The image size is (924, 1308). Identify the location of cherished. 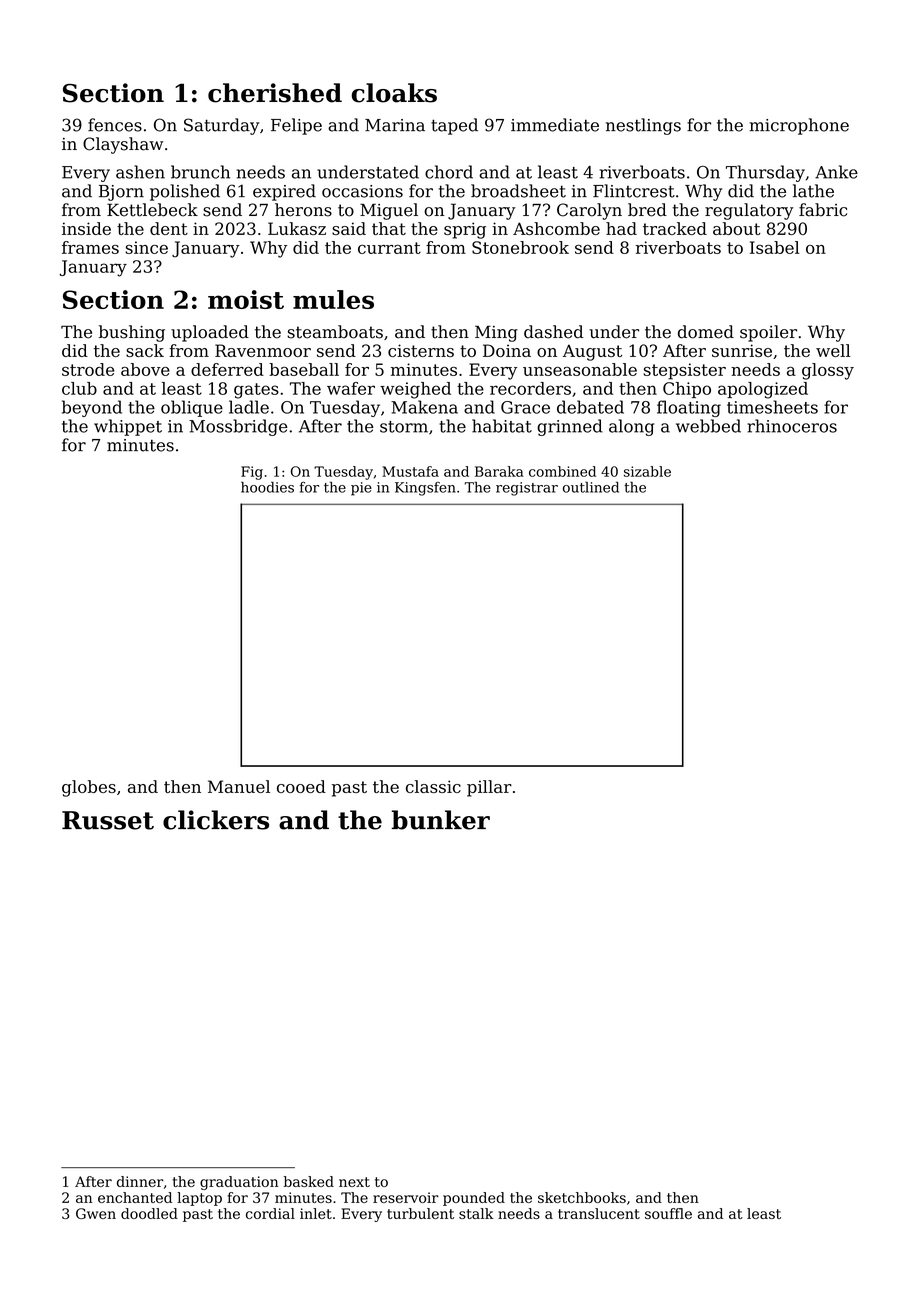
(275, 93).
